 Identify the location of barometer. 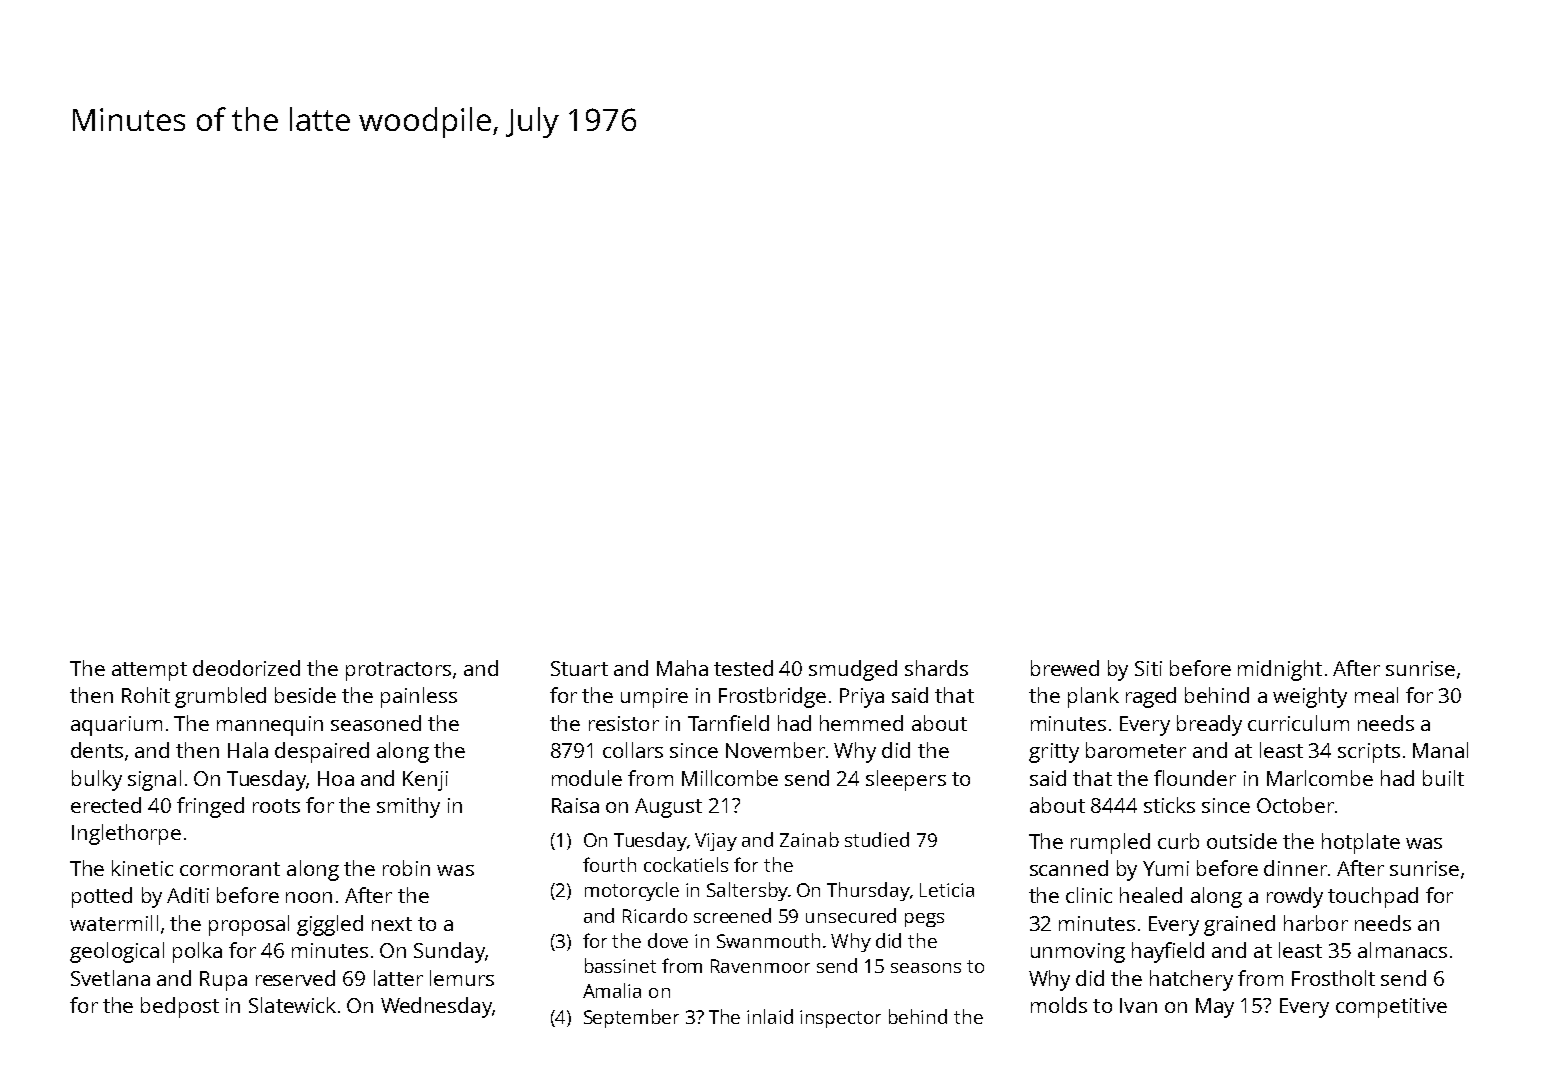
(1136, 750).
